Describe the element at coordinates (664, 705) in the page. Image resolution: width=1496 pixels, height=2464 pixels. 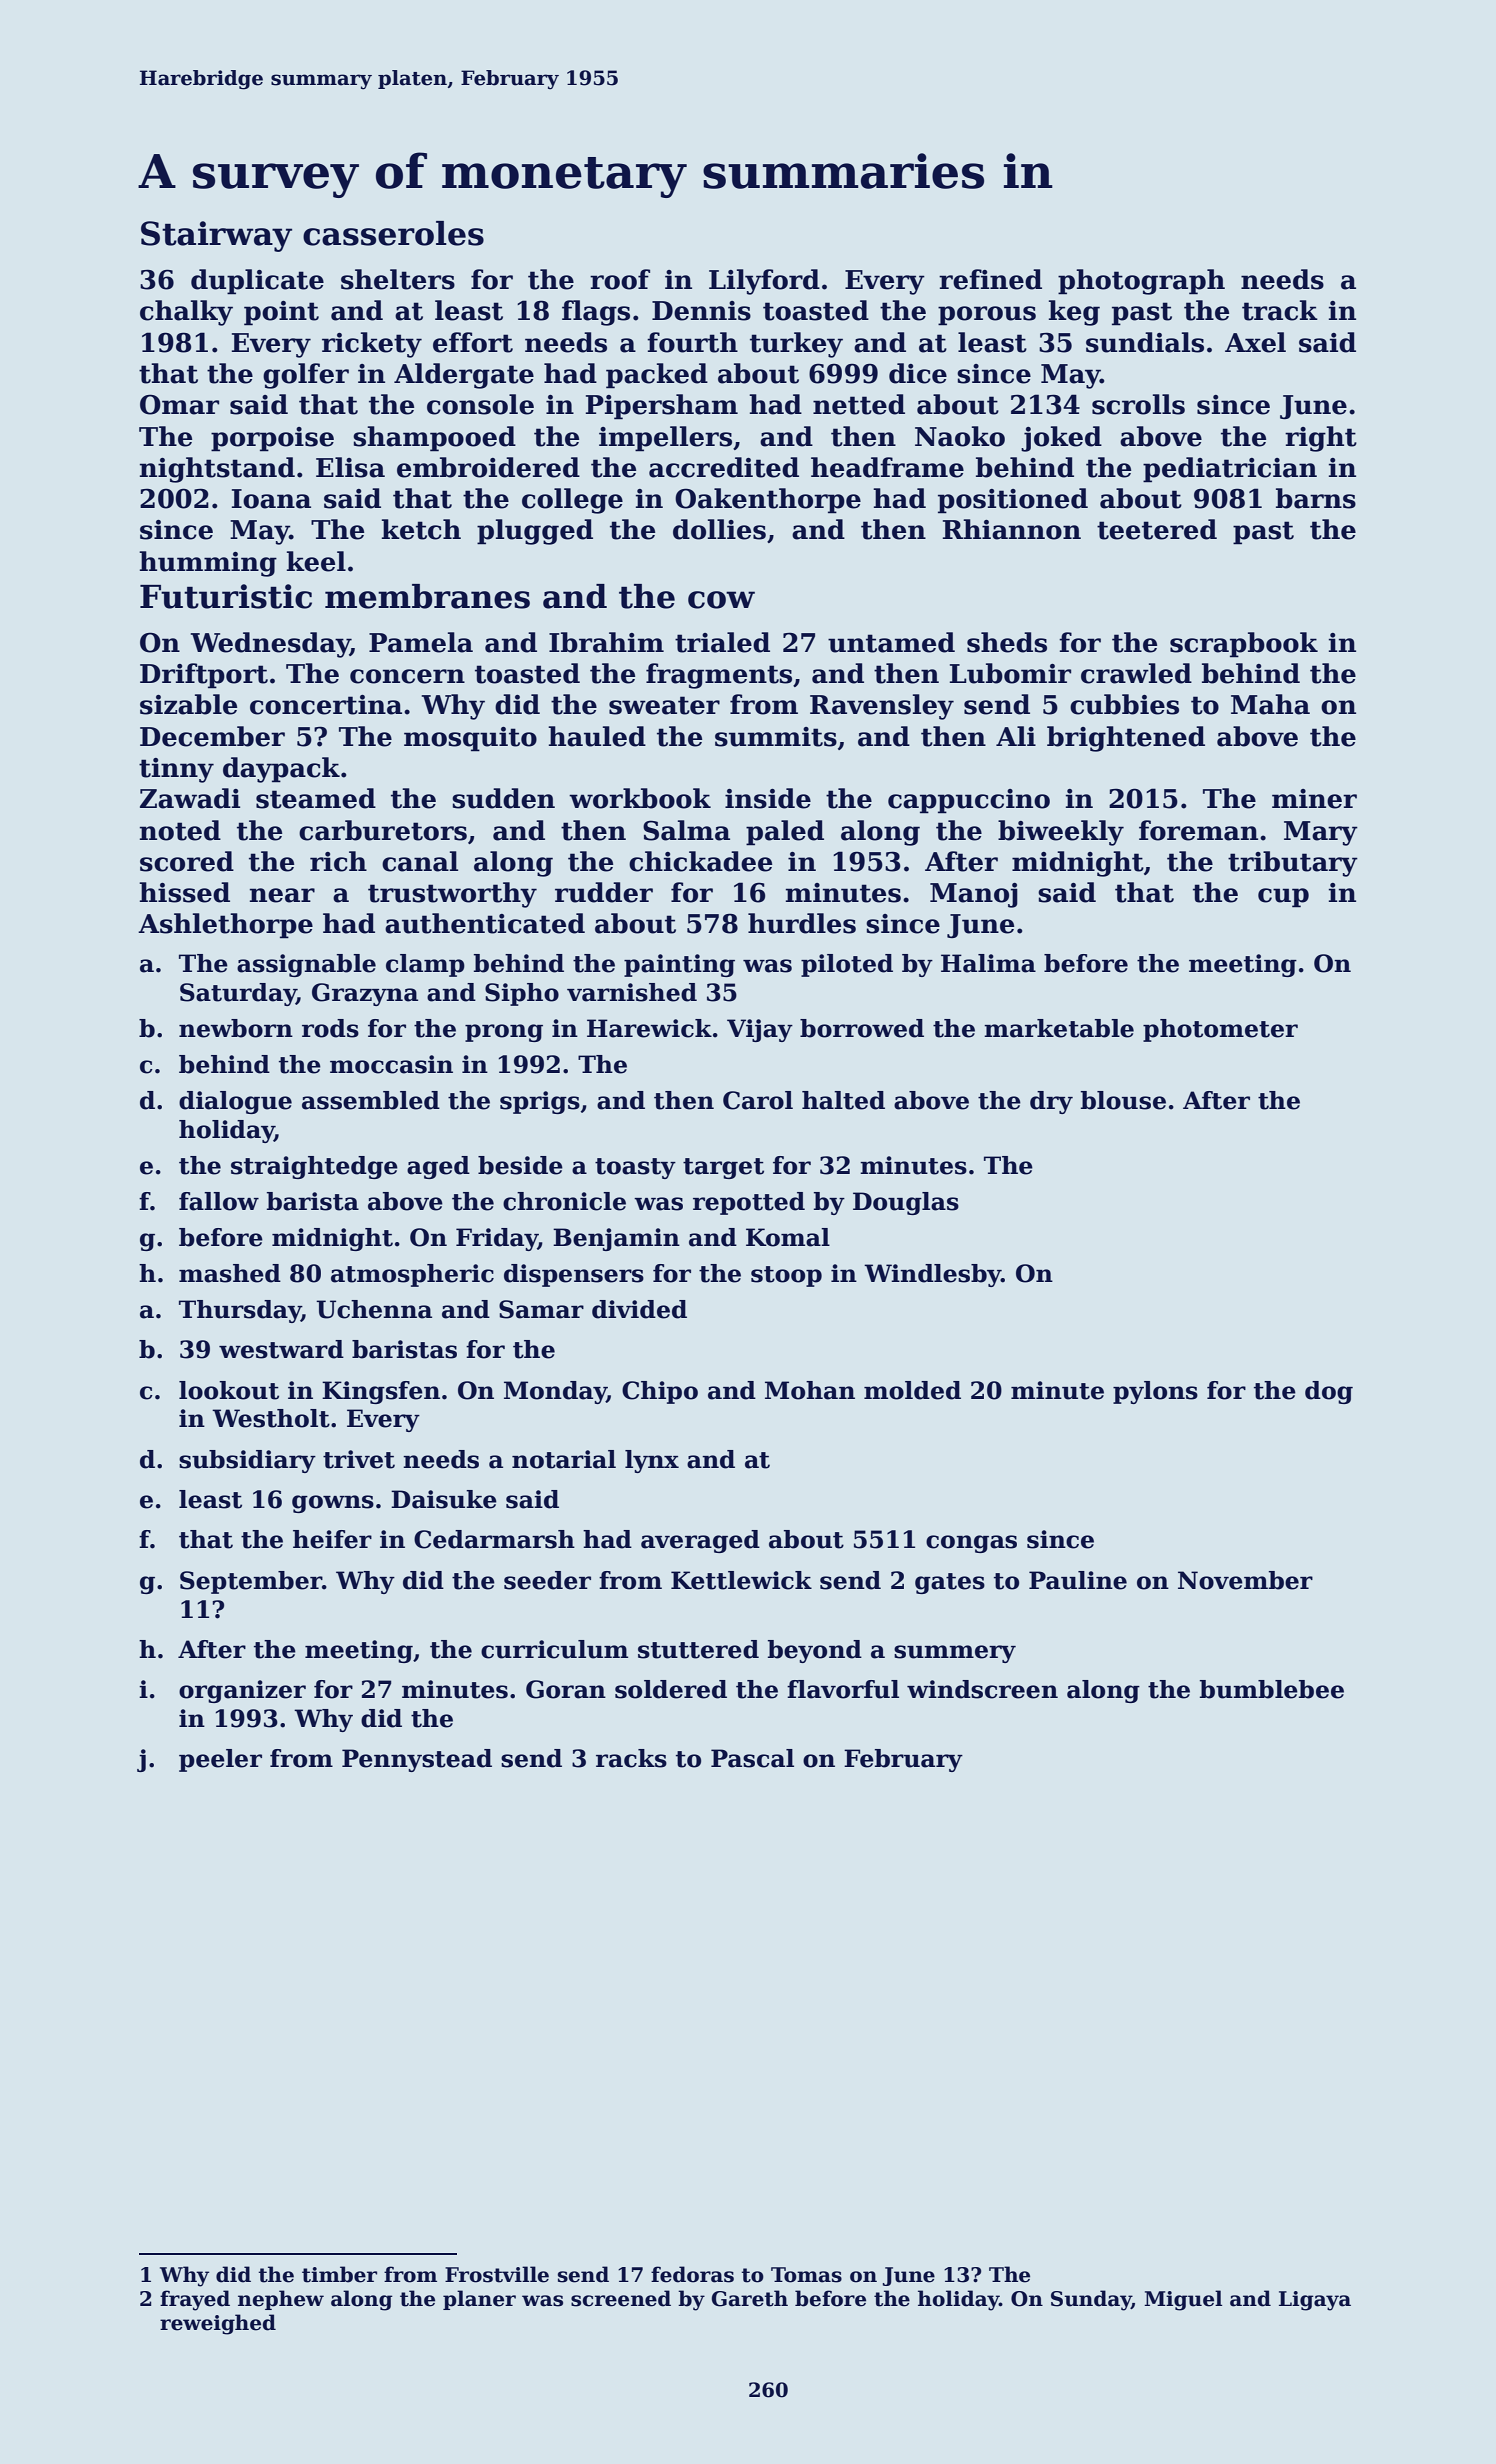
I see `sweater` at that location.
